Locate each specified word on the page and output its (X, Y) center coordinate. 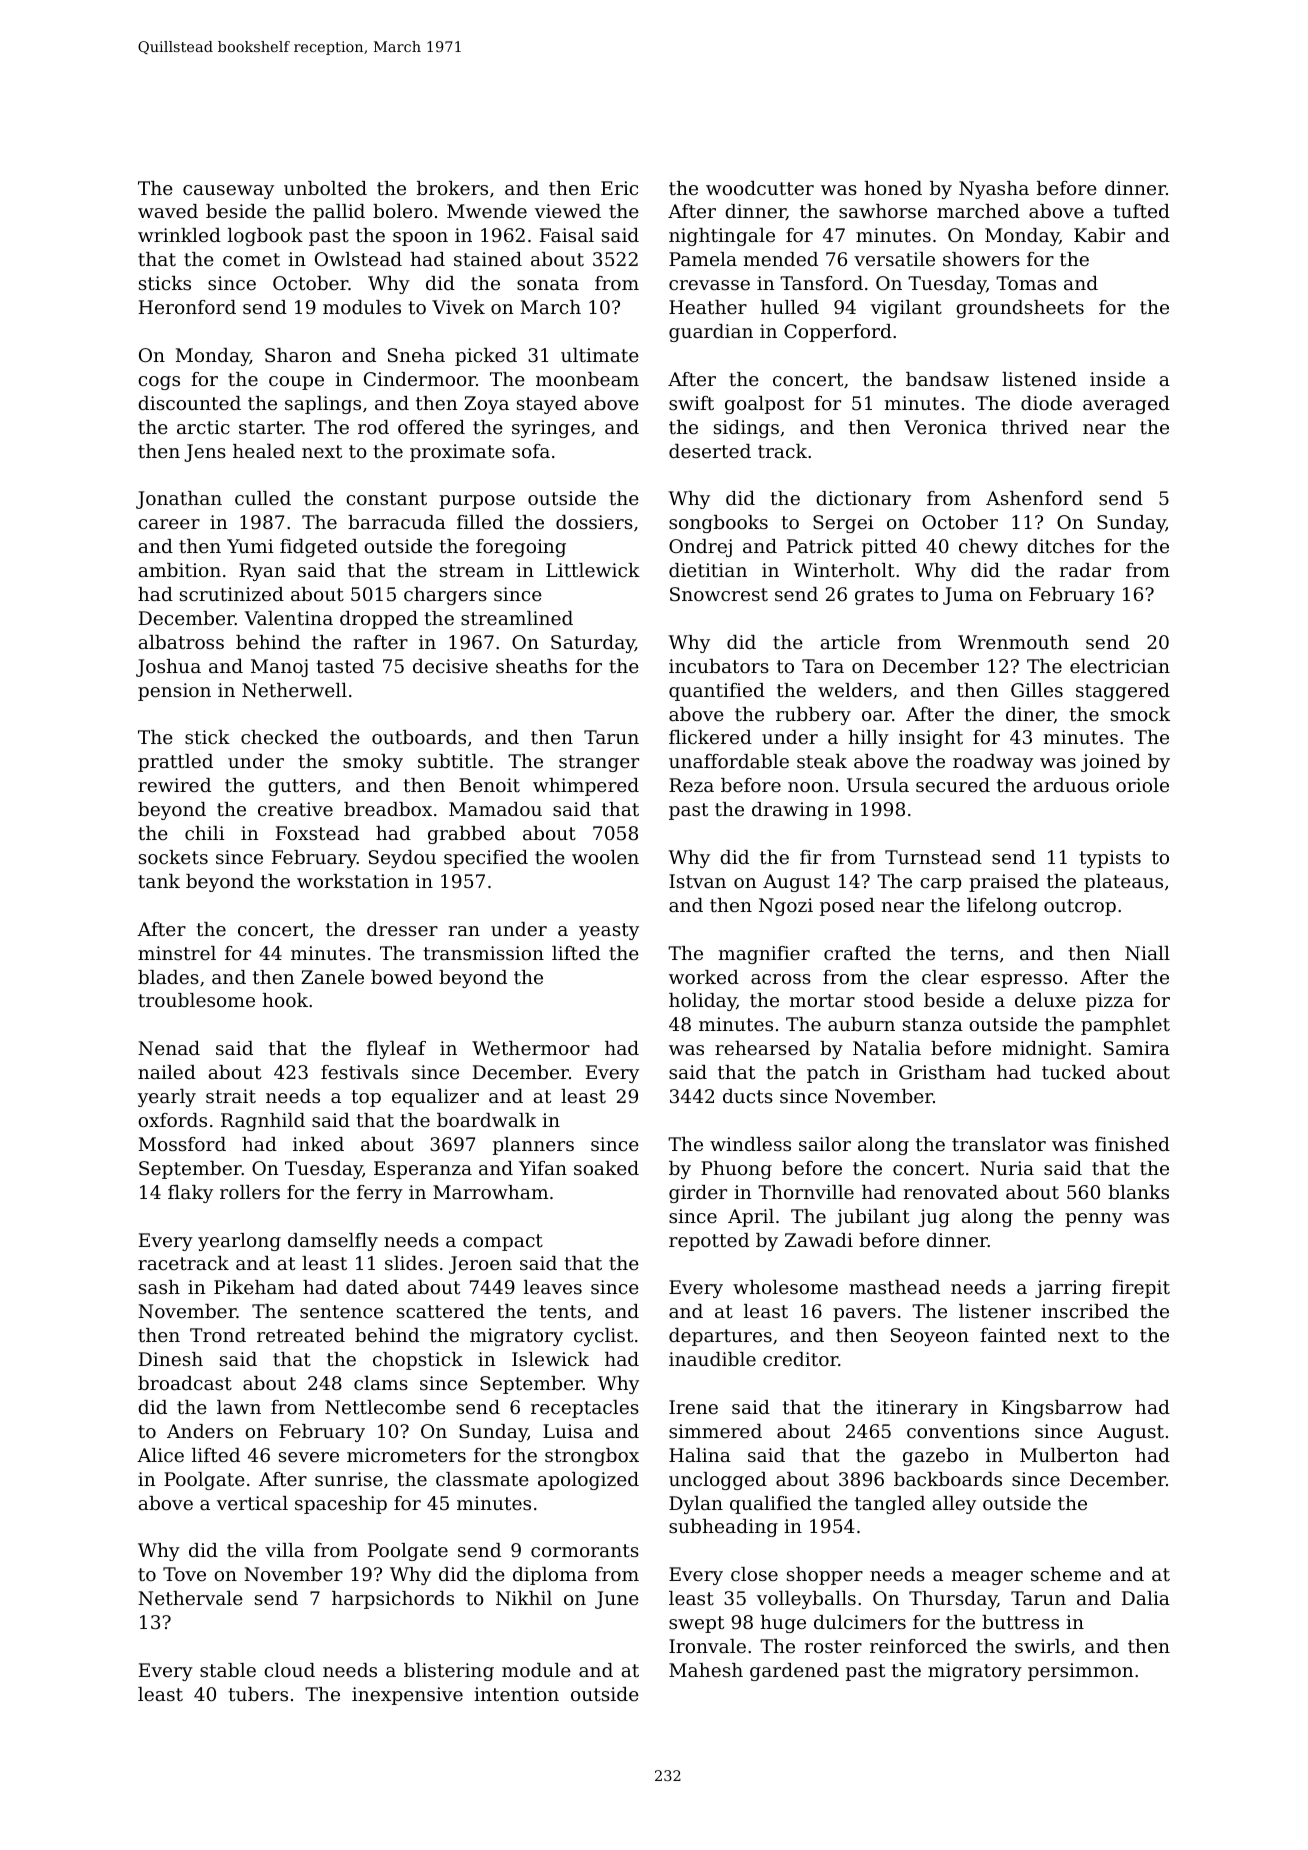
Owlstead (358, 259)
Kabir (1099, 235)
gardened (794, 1672)
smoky (373, 763)
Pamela (703, 259)
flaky (190, 1194)
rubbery (813, 716)
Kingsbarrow (1062, 1409)
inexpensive (407, 1696)
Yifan (543, 1168)
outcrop (1080, 907)
